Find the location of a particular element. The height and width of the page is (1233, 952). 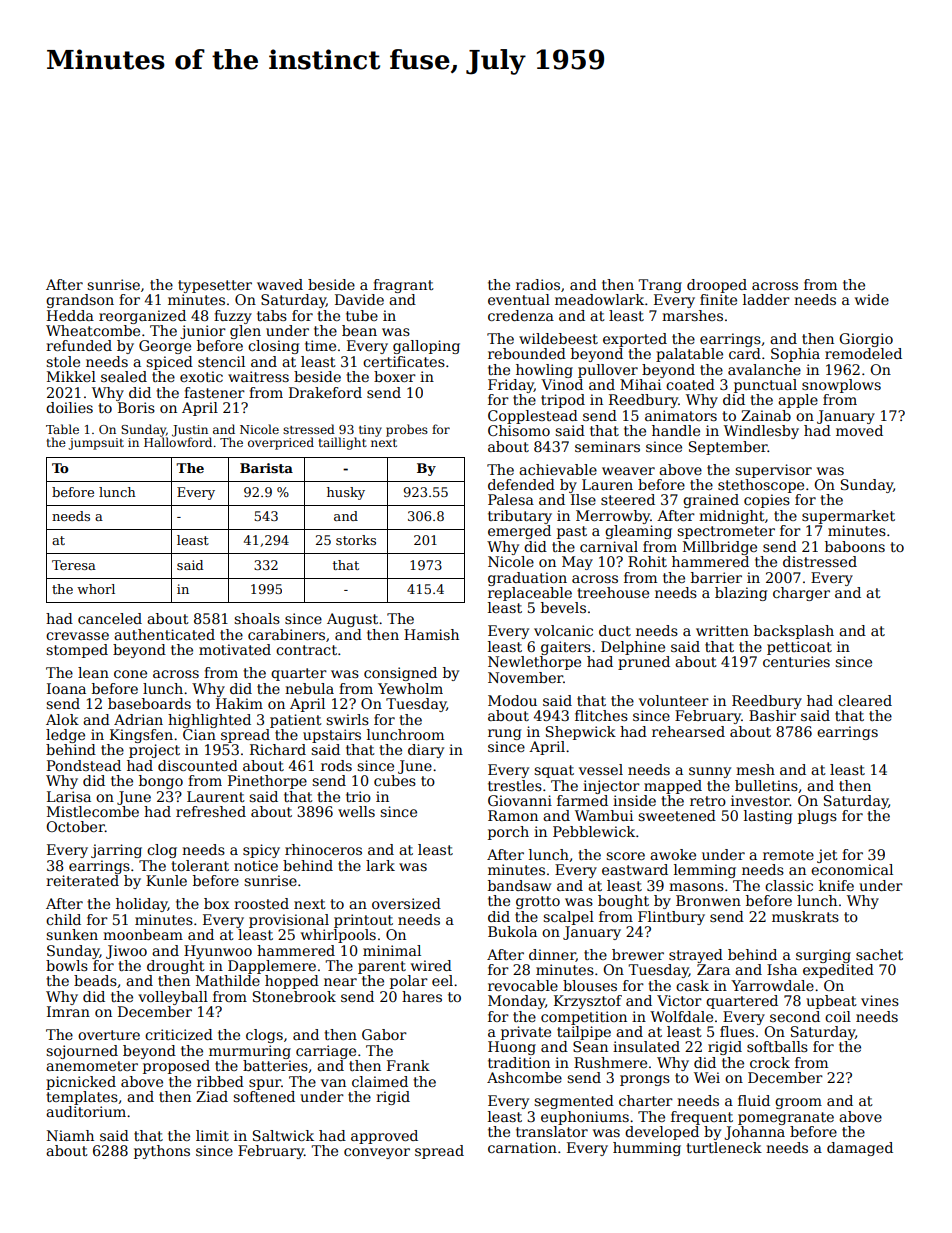

drooped is located at coordinates (717, 286).
